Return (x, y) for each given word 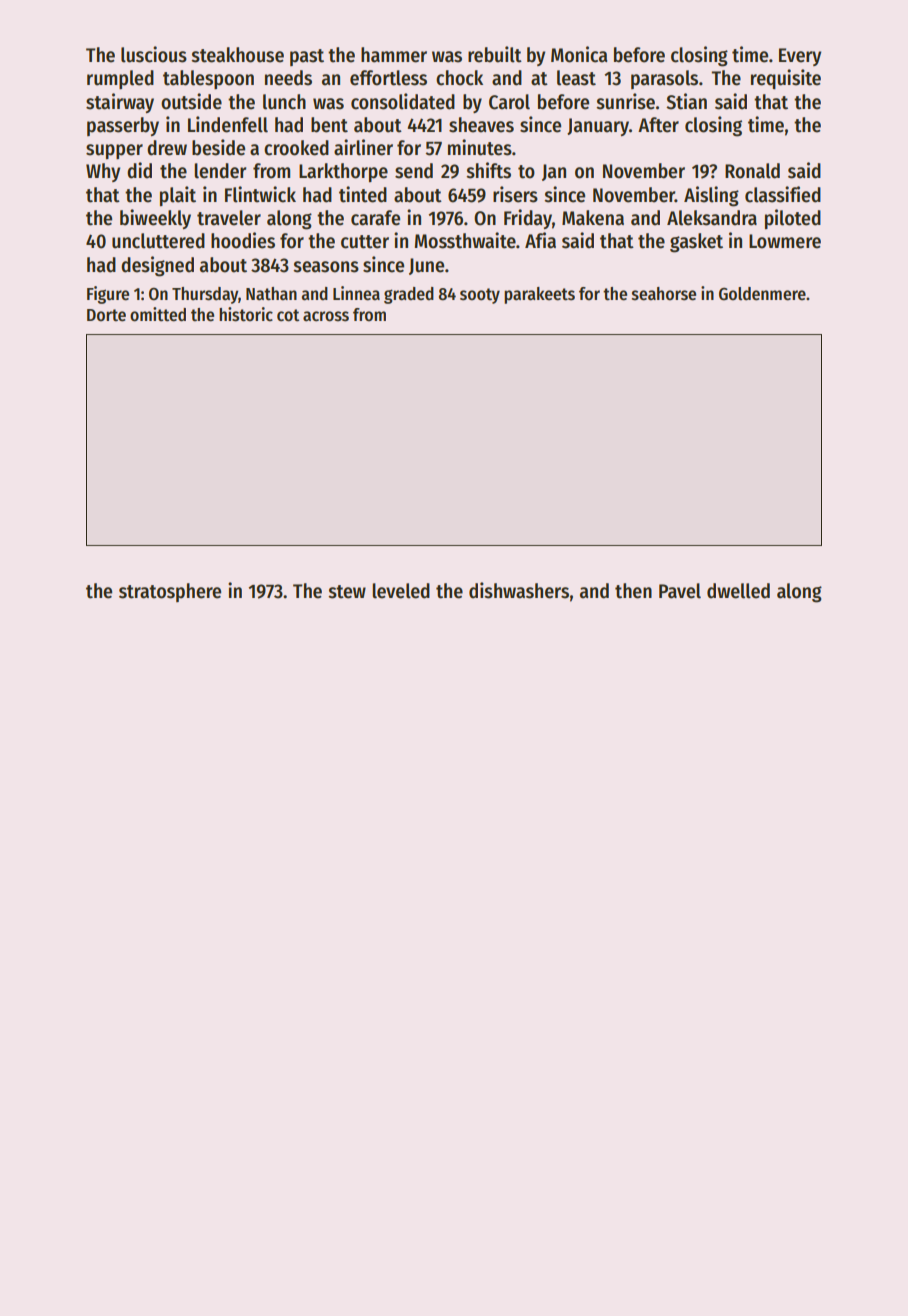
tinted (363, 194)
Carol (509, 102)
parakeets (539, 295)
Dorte (106, 315)
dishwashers (519, 590)
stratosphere (170, 592)
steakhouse (237, 55)
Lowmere (785, 241)
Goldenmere (762, 294)
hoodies (243, 240)
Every (800, 57)
